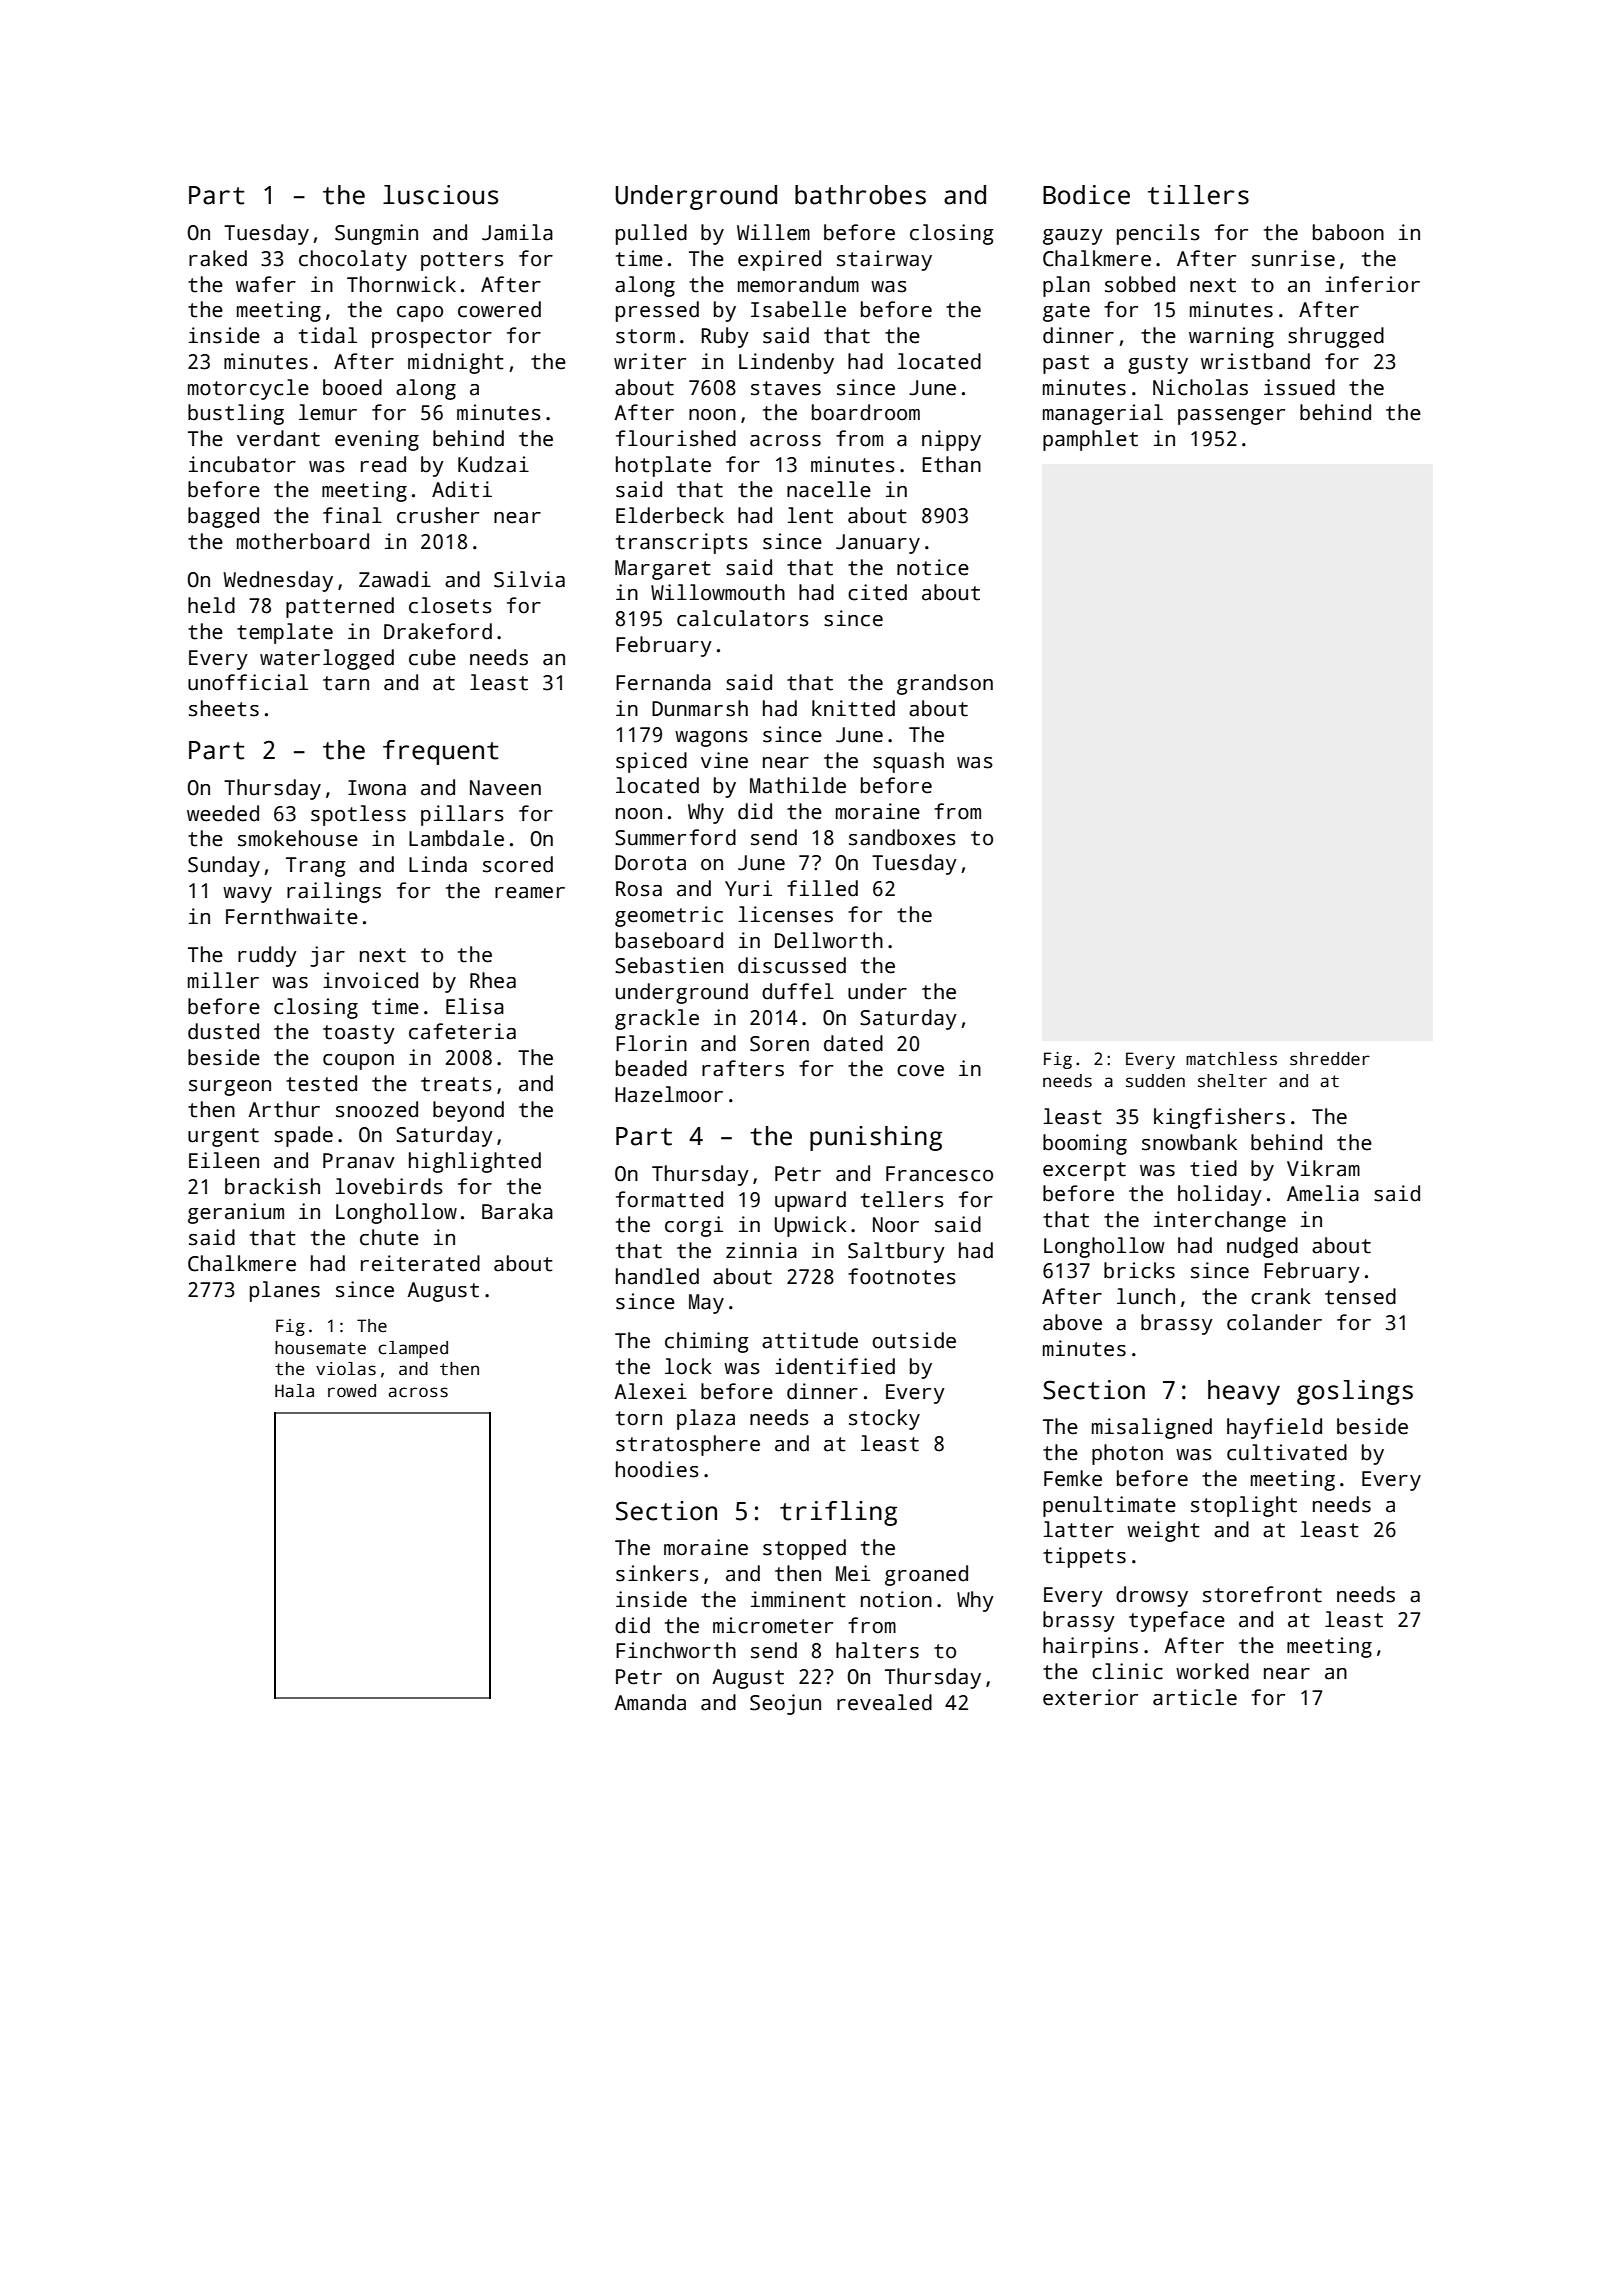 The height and width of the screenshot is (2292, 1620). I want to click on baboon, so click(1348, 232).
